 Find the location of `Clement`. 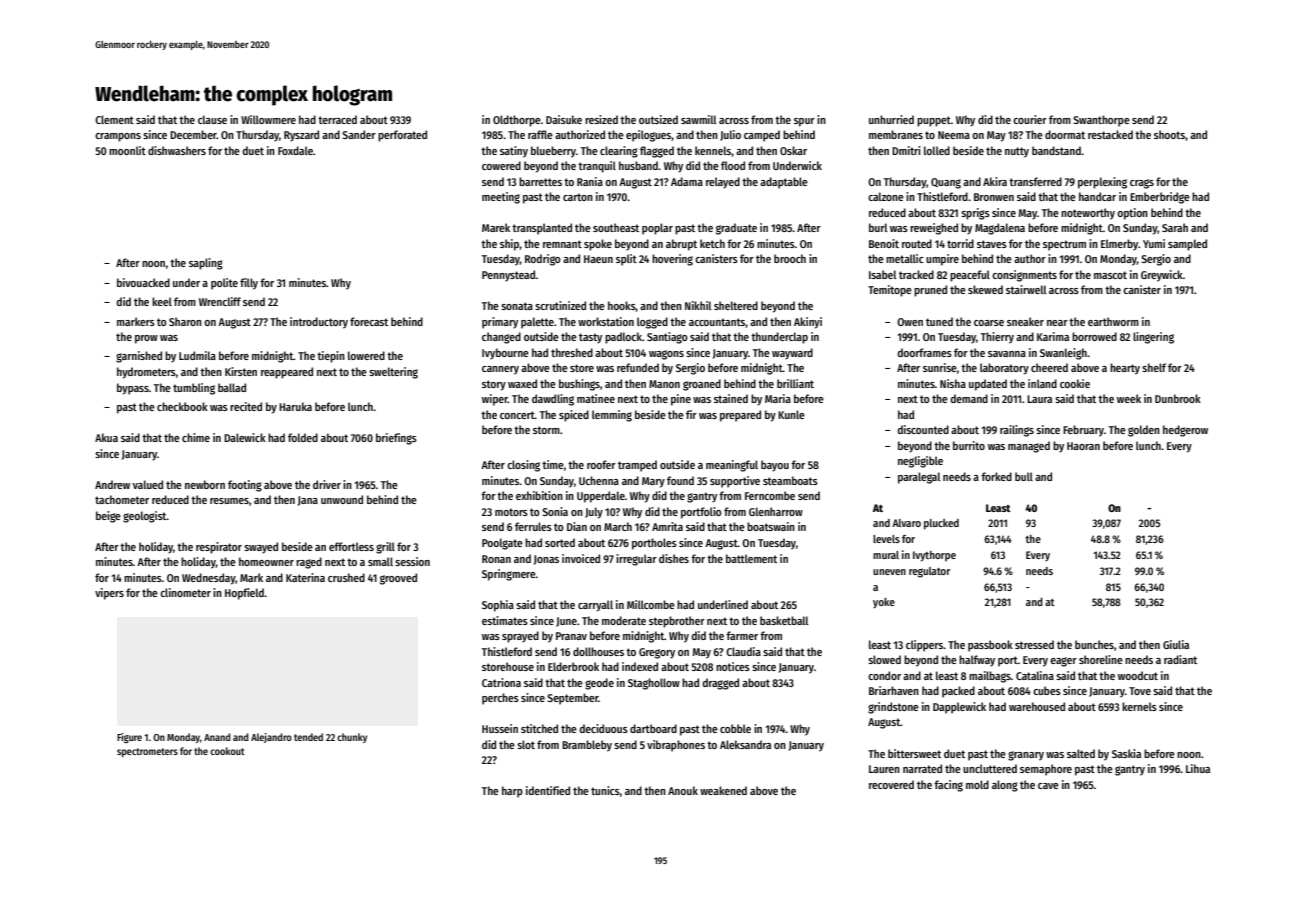

Clement is located at coordinates (114, 119).
